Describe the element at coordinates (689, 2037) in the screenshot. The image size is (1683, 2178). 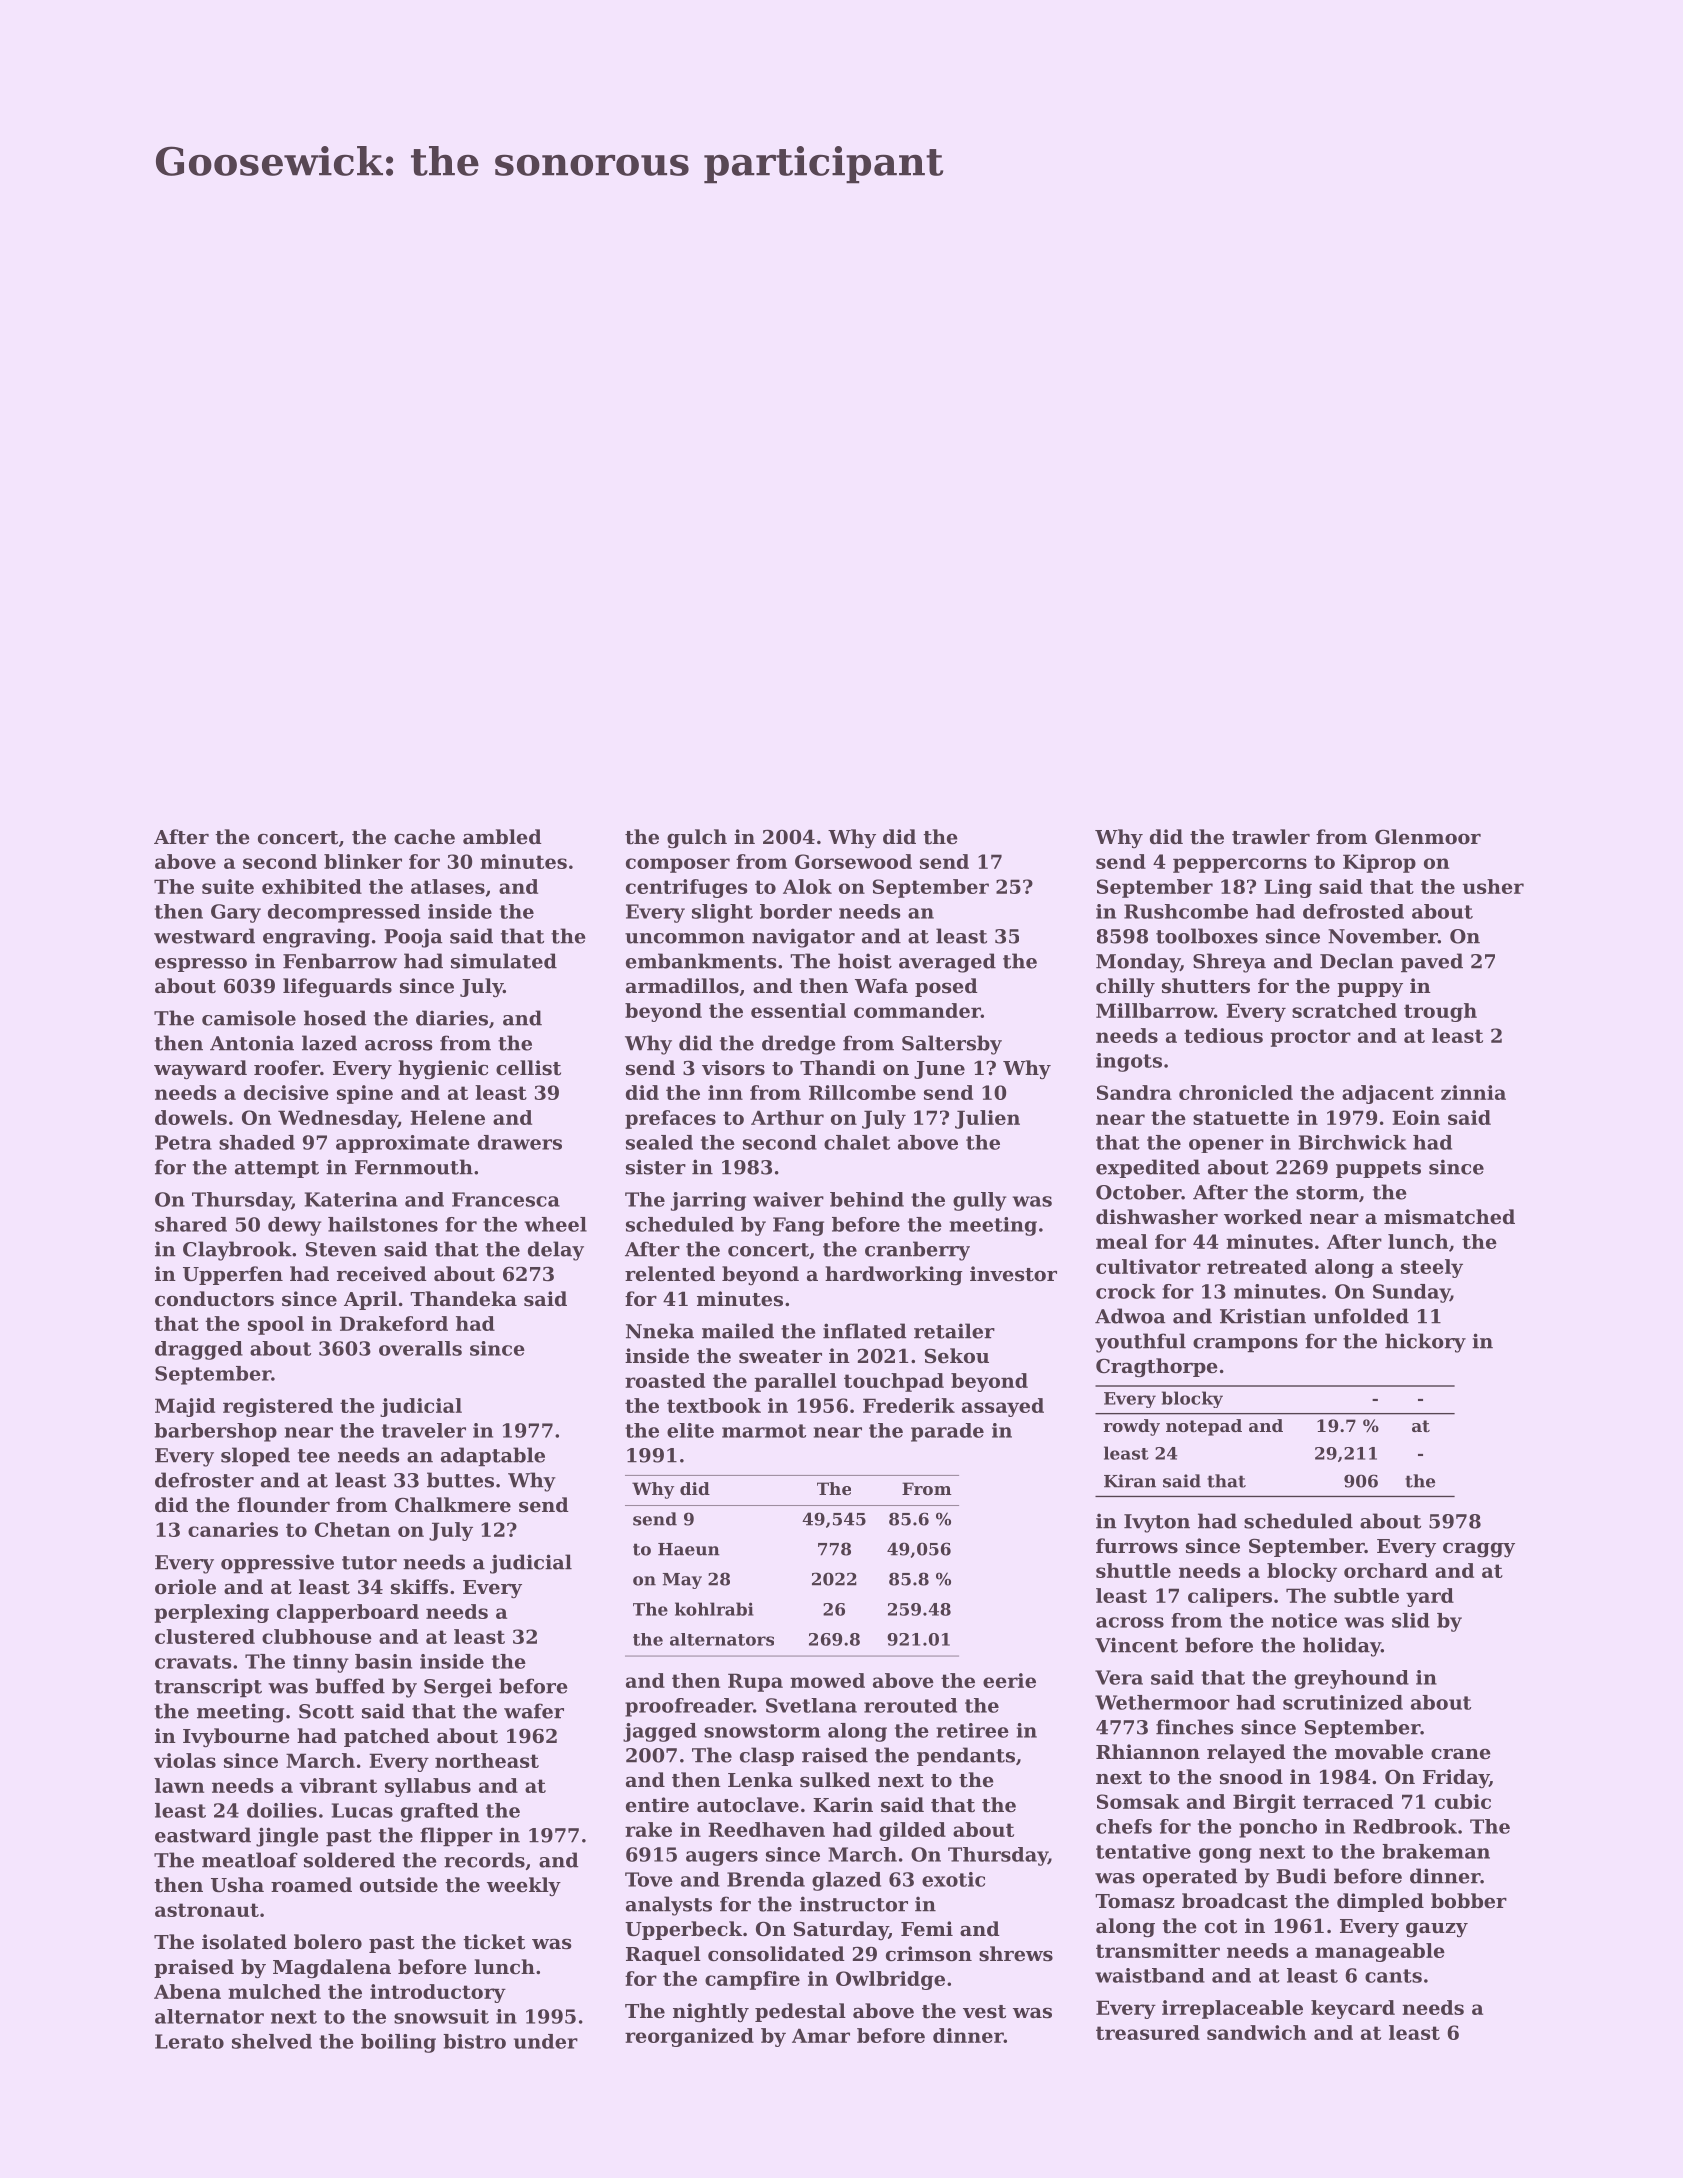
I see `reorganized` at that location.
